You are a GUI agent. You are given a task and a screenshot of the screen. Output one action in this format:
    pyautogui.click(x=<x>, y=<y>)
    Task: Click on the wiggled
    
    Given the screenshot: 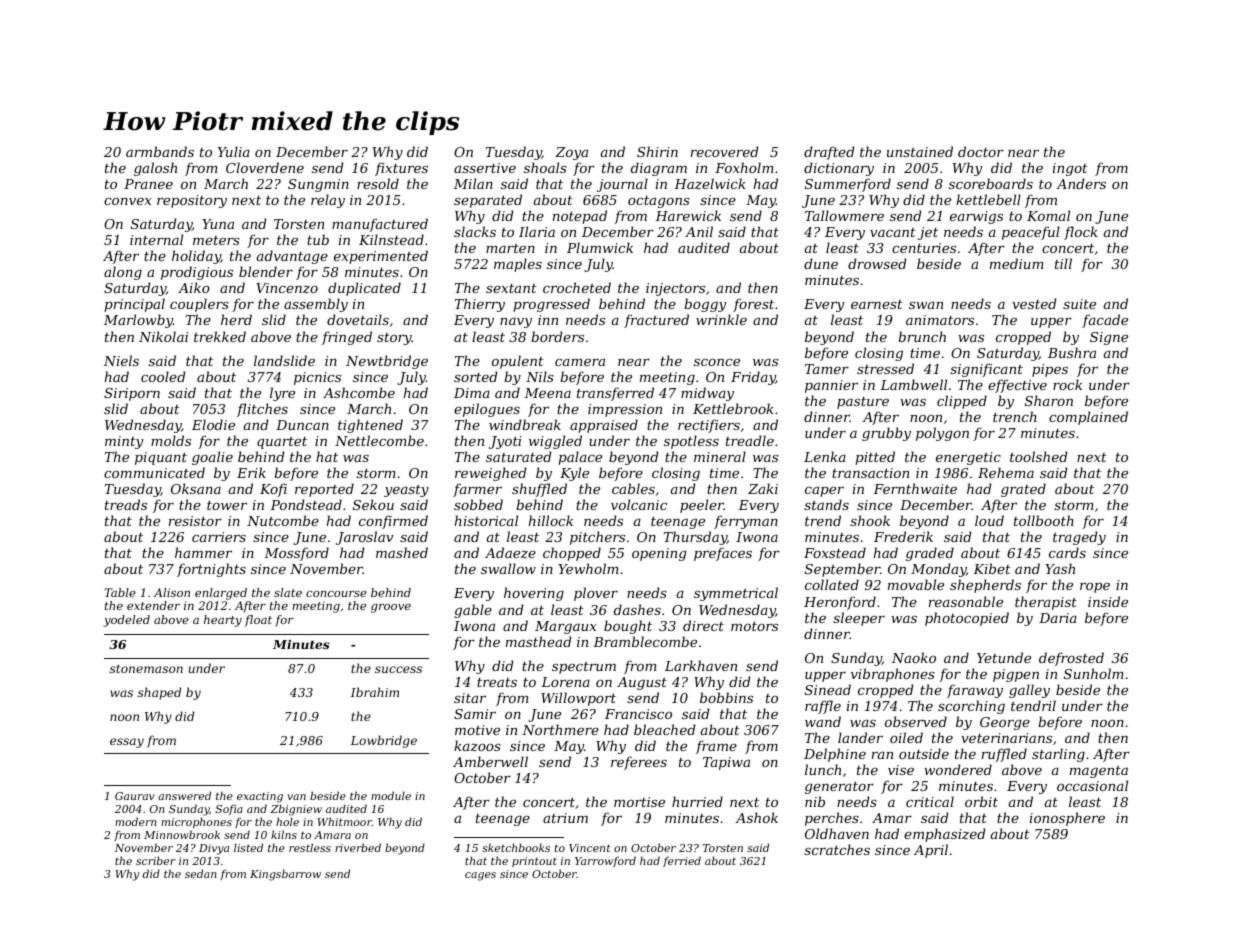 What is the action you would take?
    pyautogui.click(x=555, y=442)
